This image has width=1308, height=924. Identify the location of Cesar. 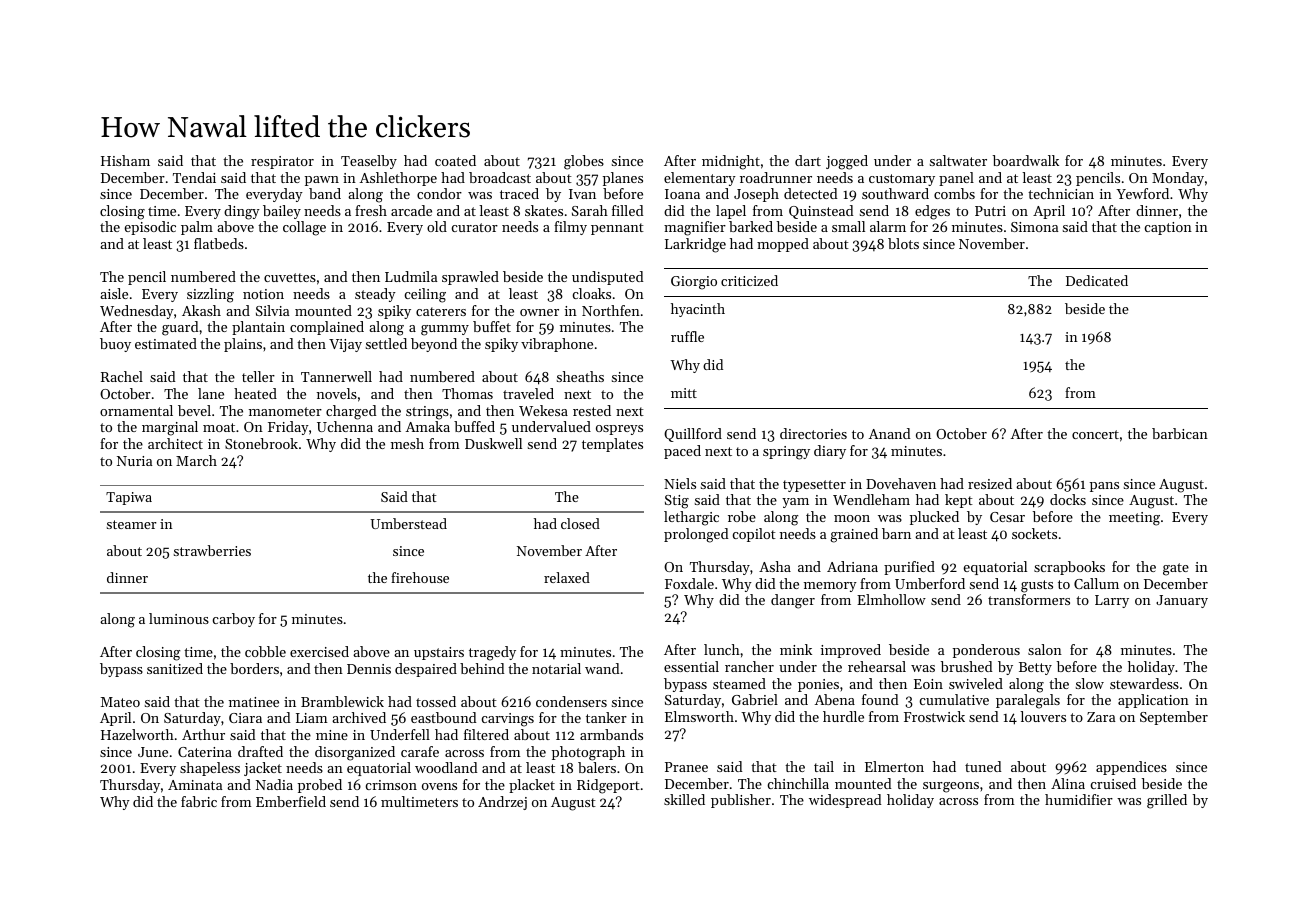
(1007, 517).
